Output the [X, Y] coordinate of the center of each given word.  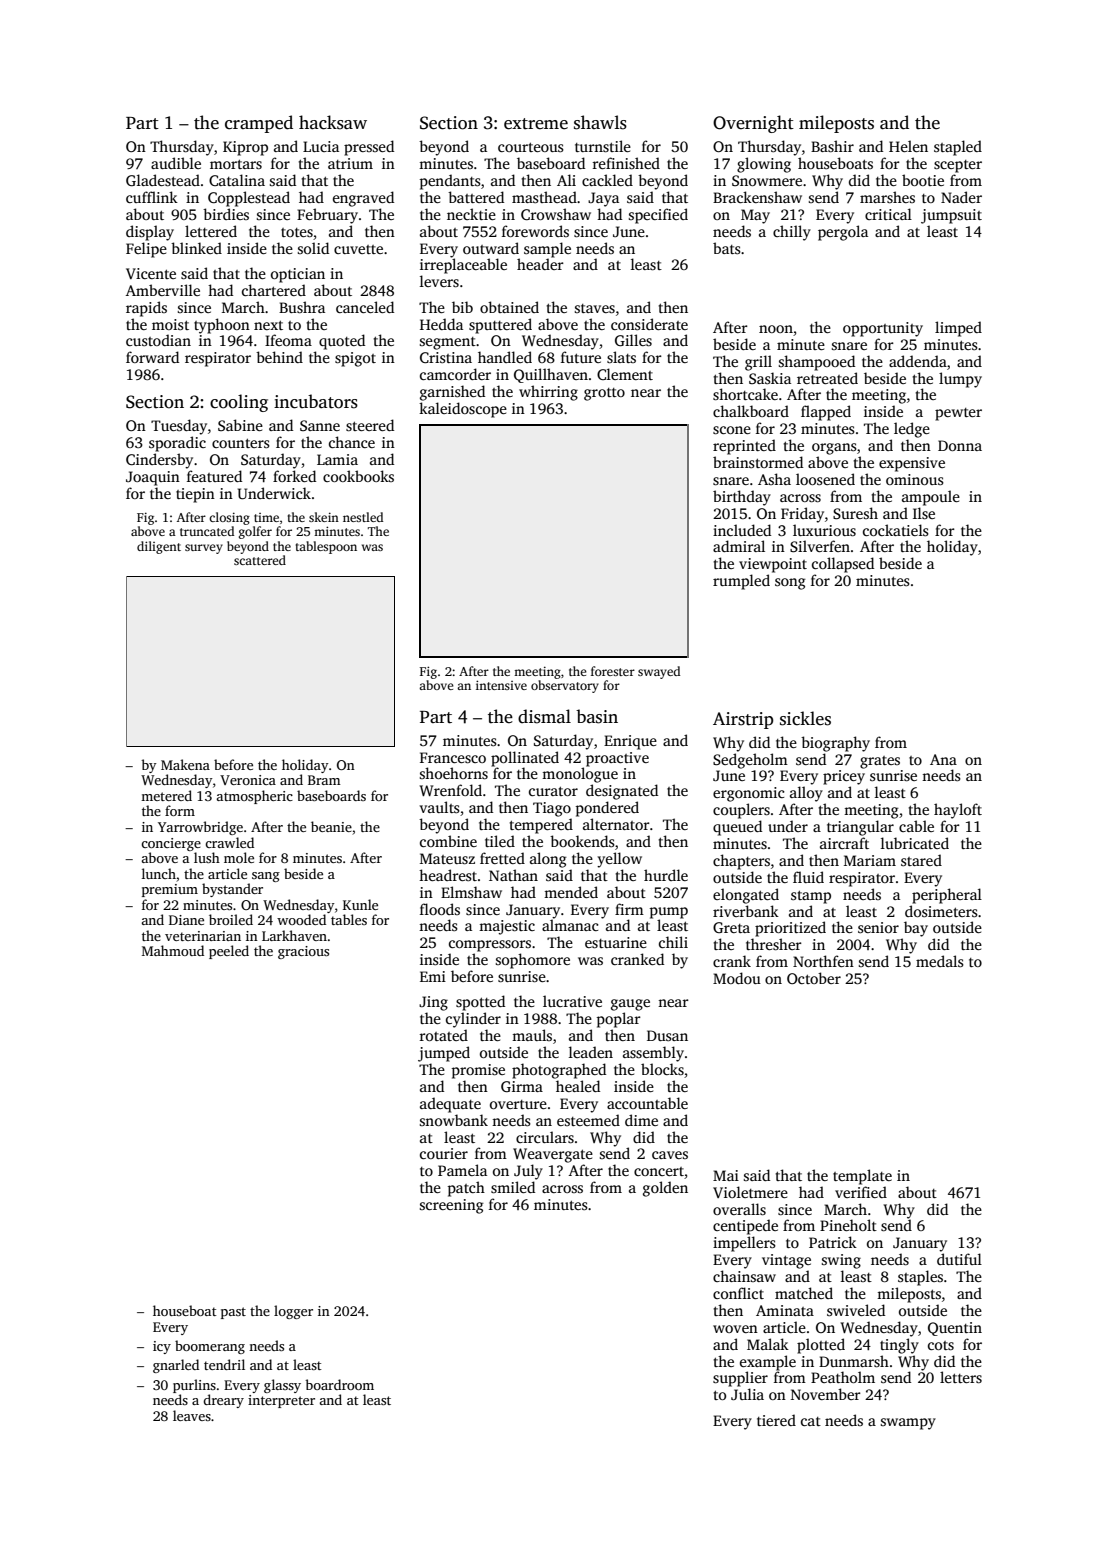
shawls [600, 122]
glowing [764, 165]
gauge [630, 1005]
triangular [860, 828]
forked [294, 476]
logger [293, 1312]
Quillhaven [551, 375]
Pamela [462, 1170]
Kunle [360, 904]
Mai [726, 1175]
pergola [843, 233]
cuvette [358, 249]
